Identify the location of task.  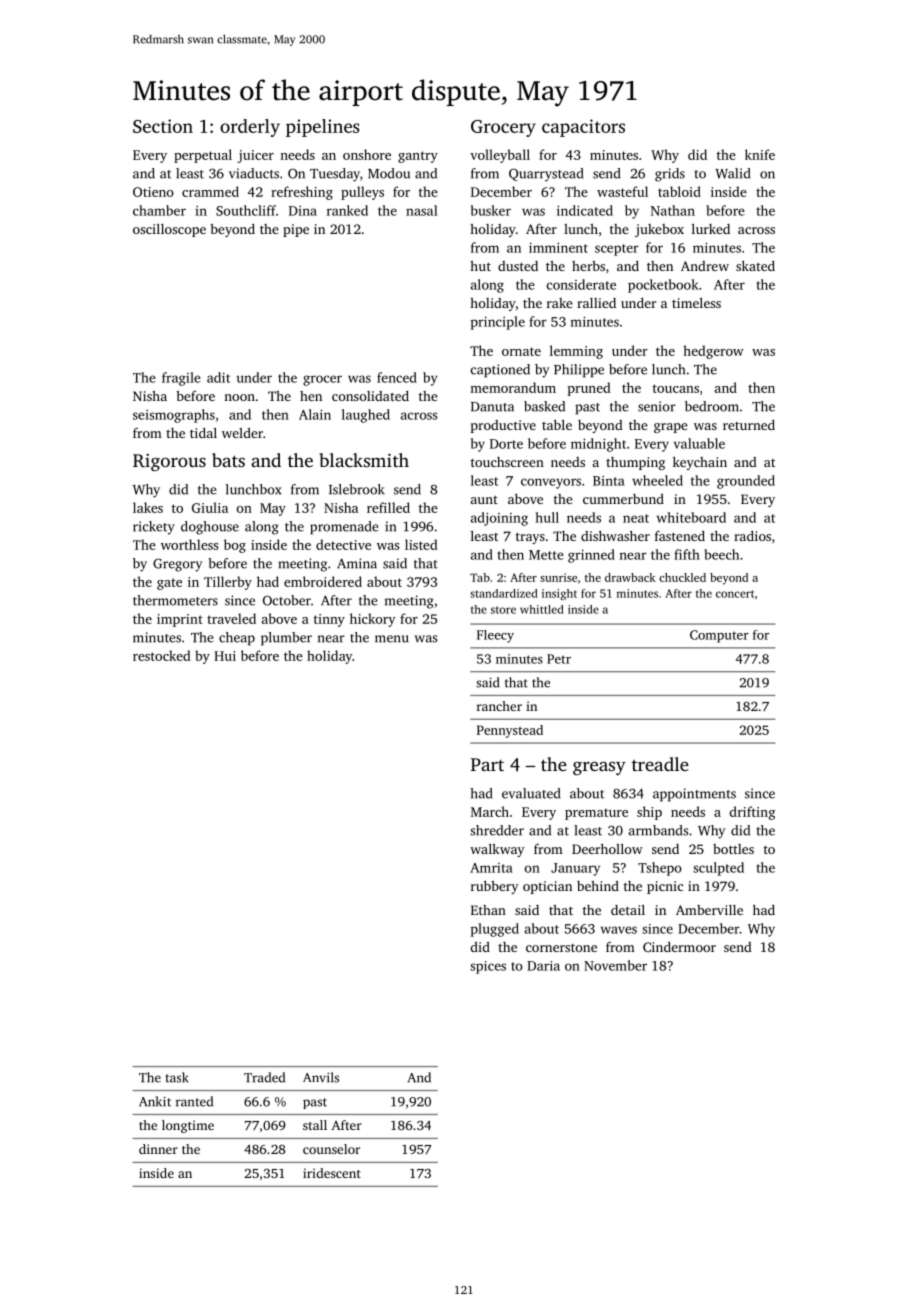
(177, 1077).
